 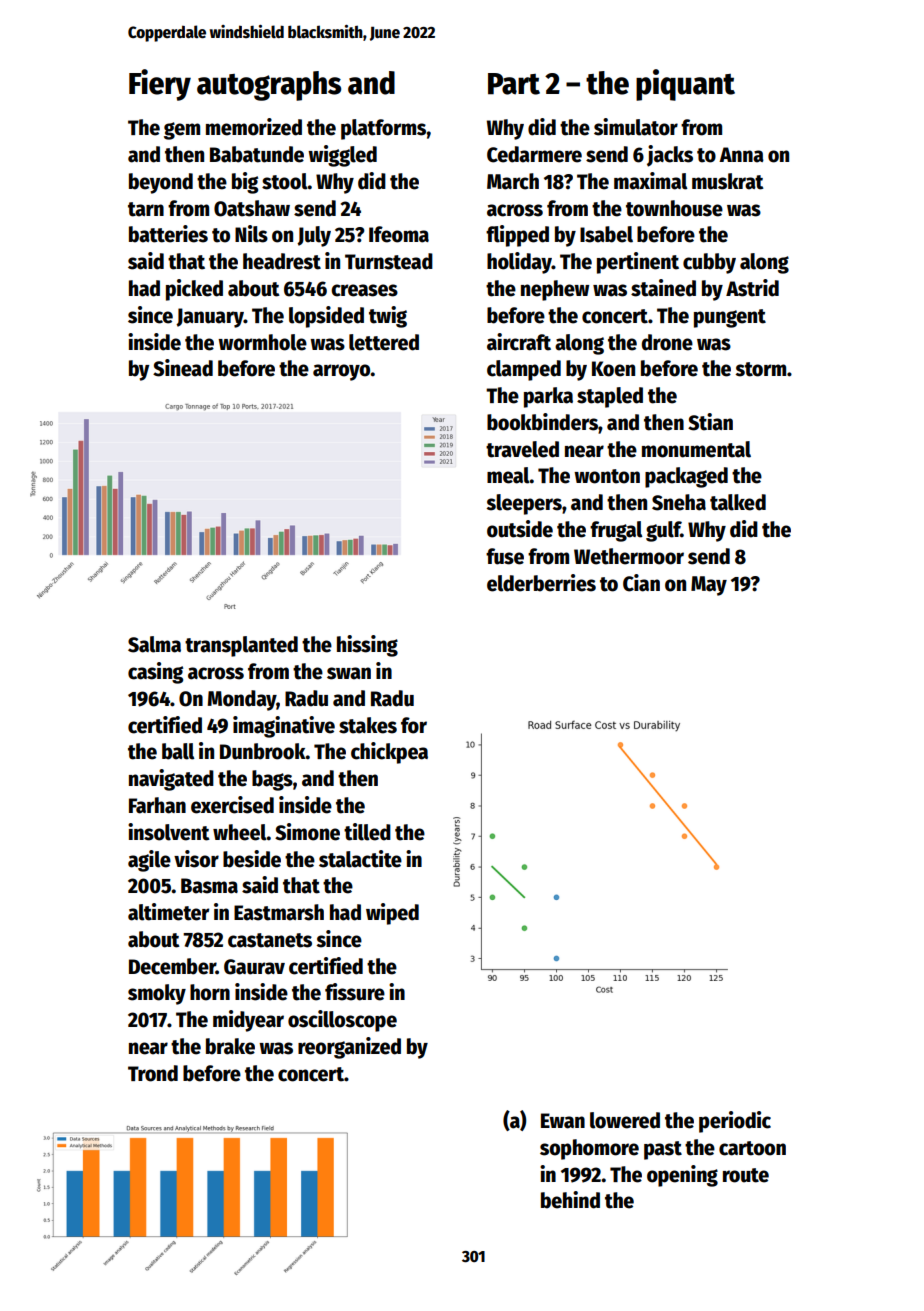 I want to click on wiped, so click(x=392, y=914).
